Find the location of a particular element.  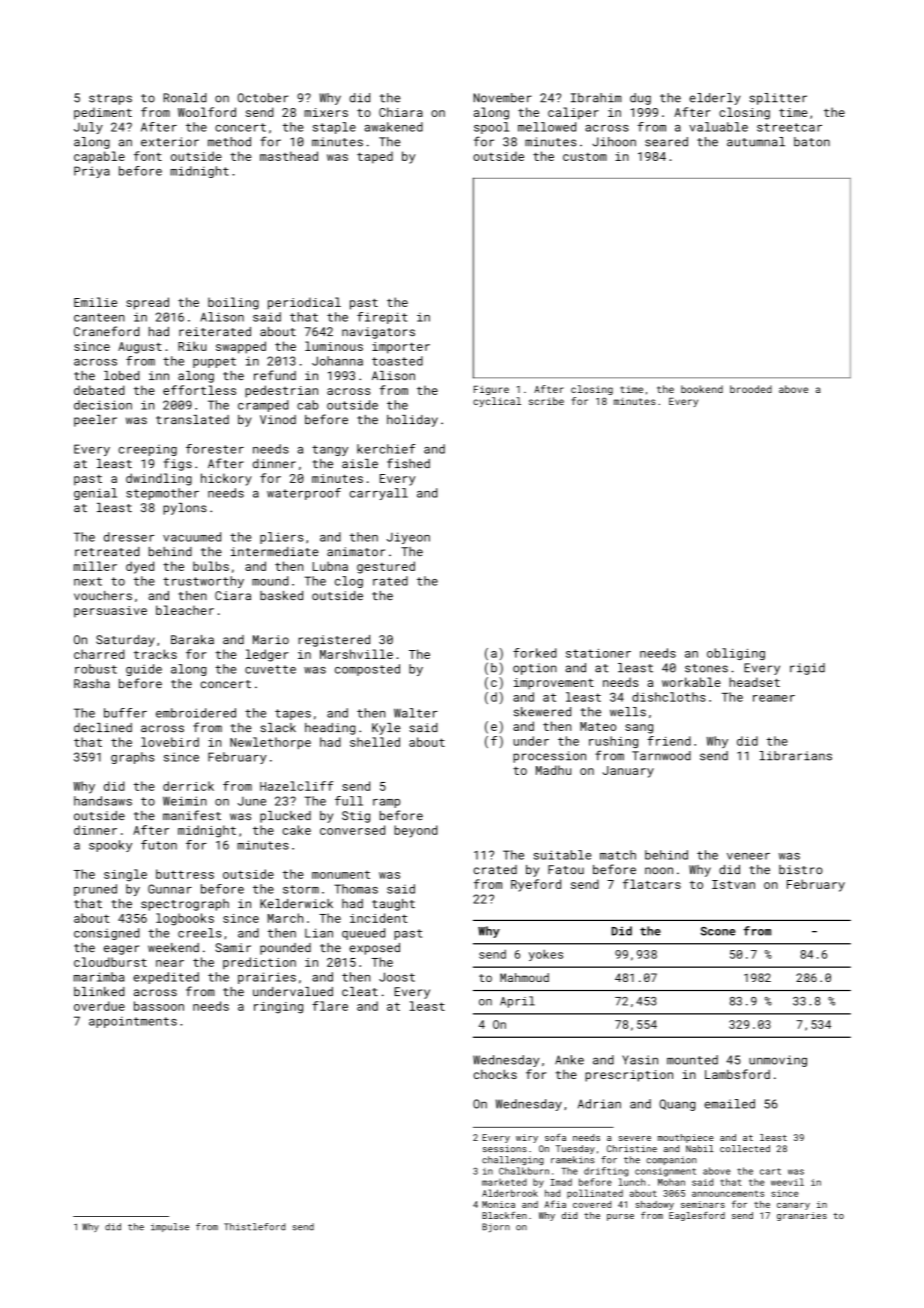

font is located at coordinates (148, 156).
